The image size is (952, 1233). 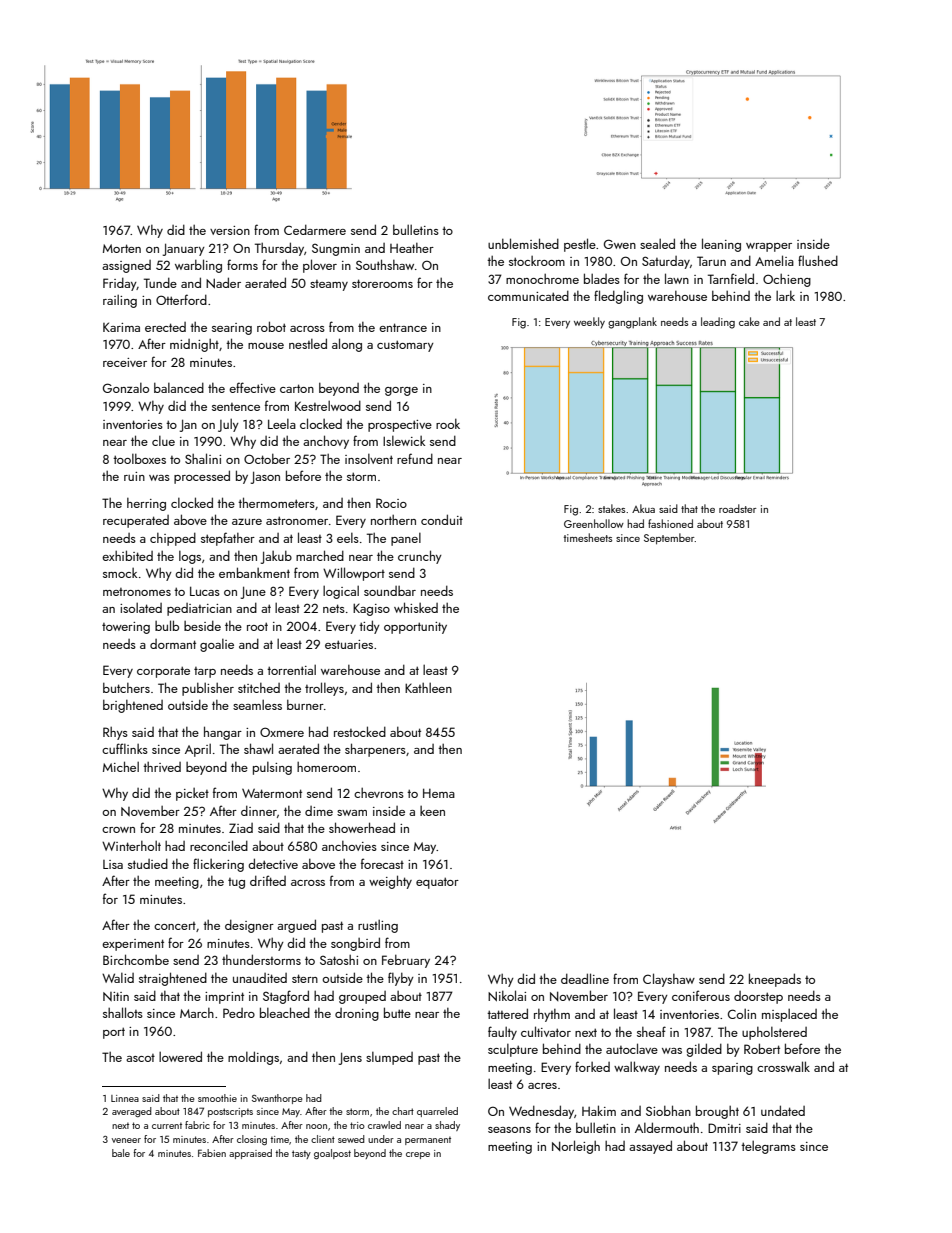 What do you see at coordinates (297, 520) in the screenshot?
I see `astronomer` at bounding box center [297, 520].
